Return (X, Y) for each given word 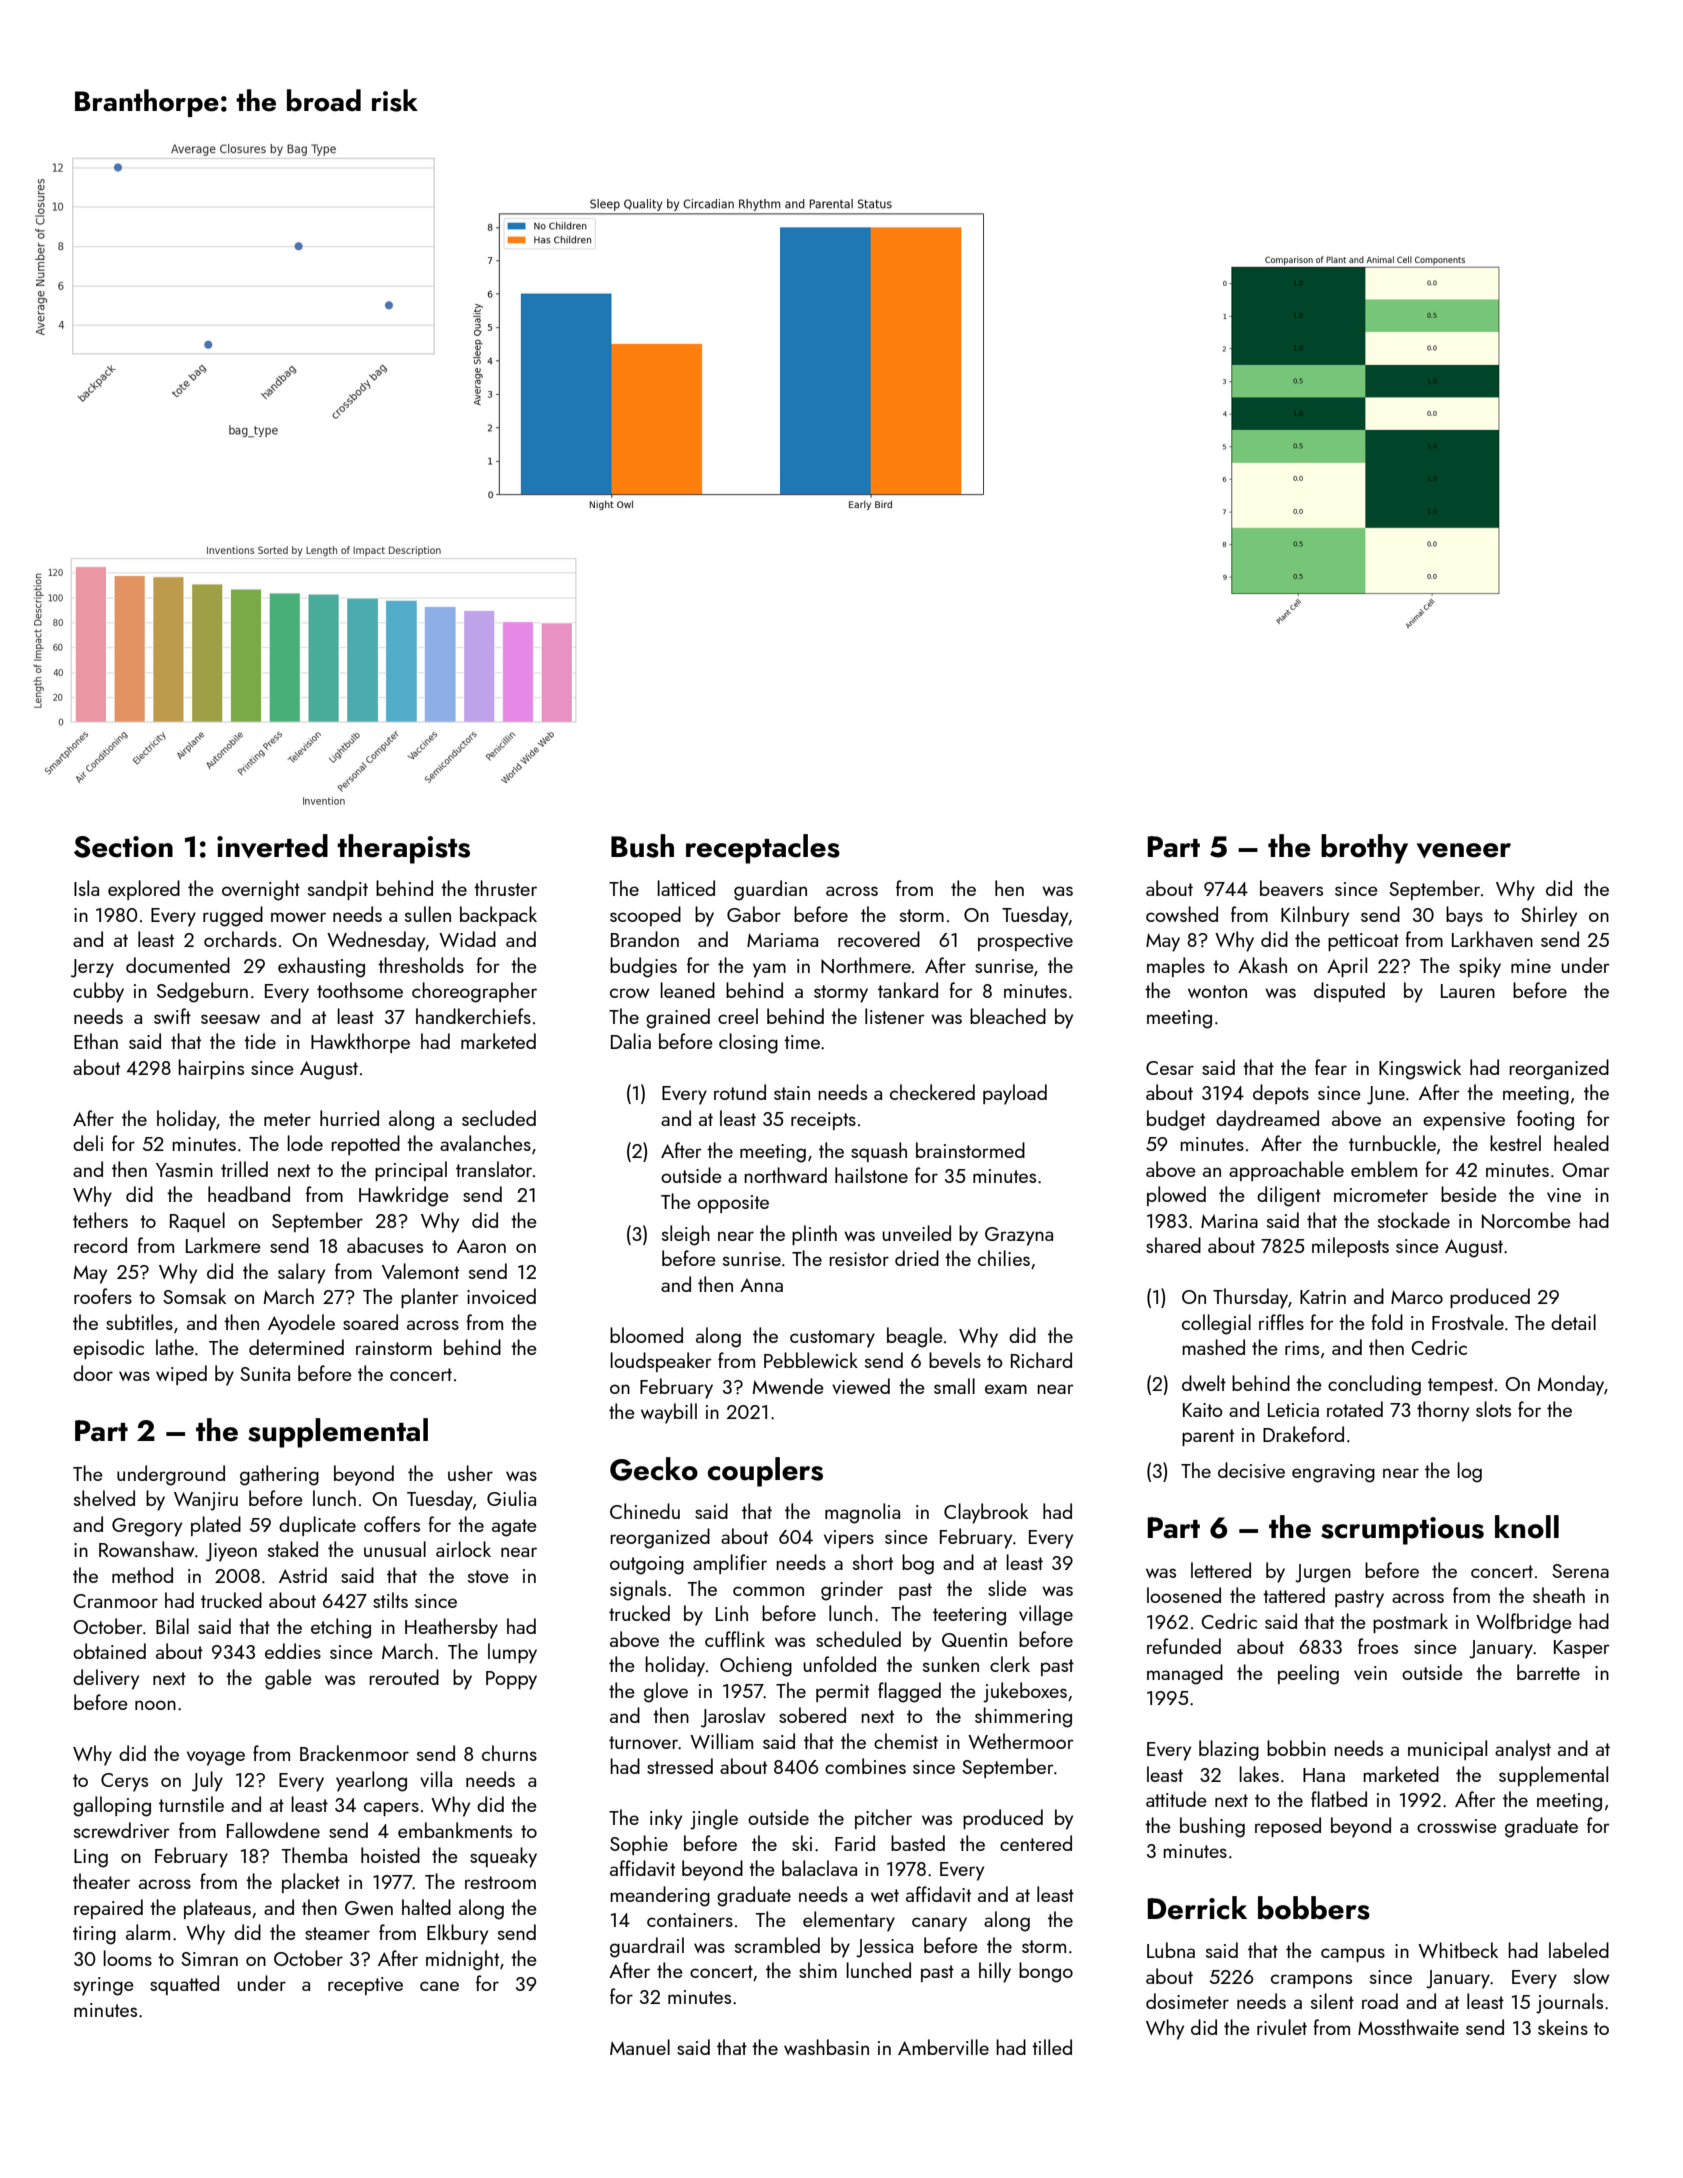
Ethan (96, 1041)
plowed (1176, 1196)
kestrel (1515, 1143)
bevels (955, 1360)
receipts (823, 1121)
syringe (104, 1986)
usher (470, 1473)
